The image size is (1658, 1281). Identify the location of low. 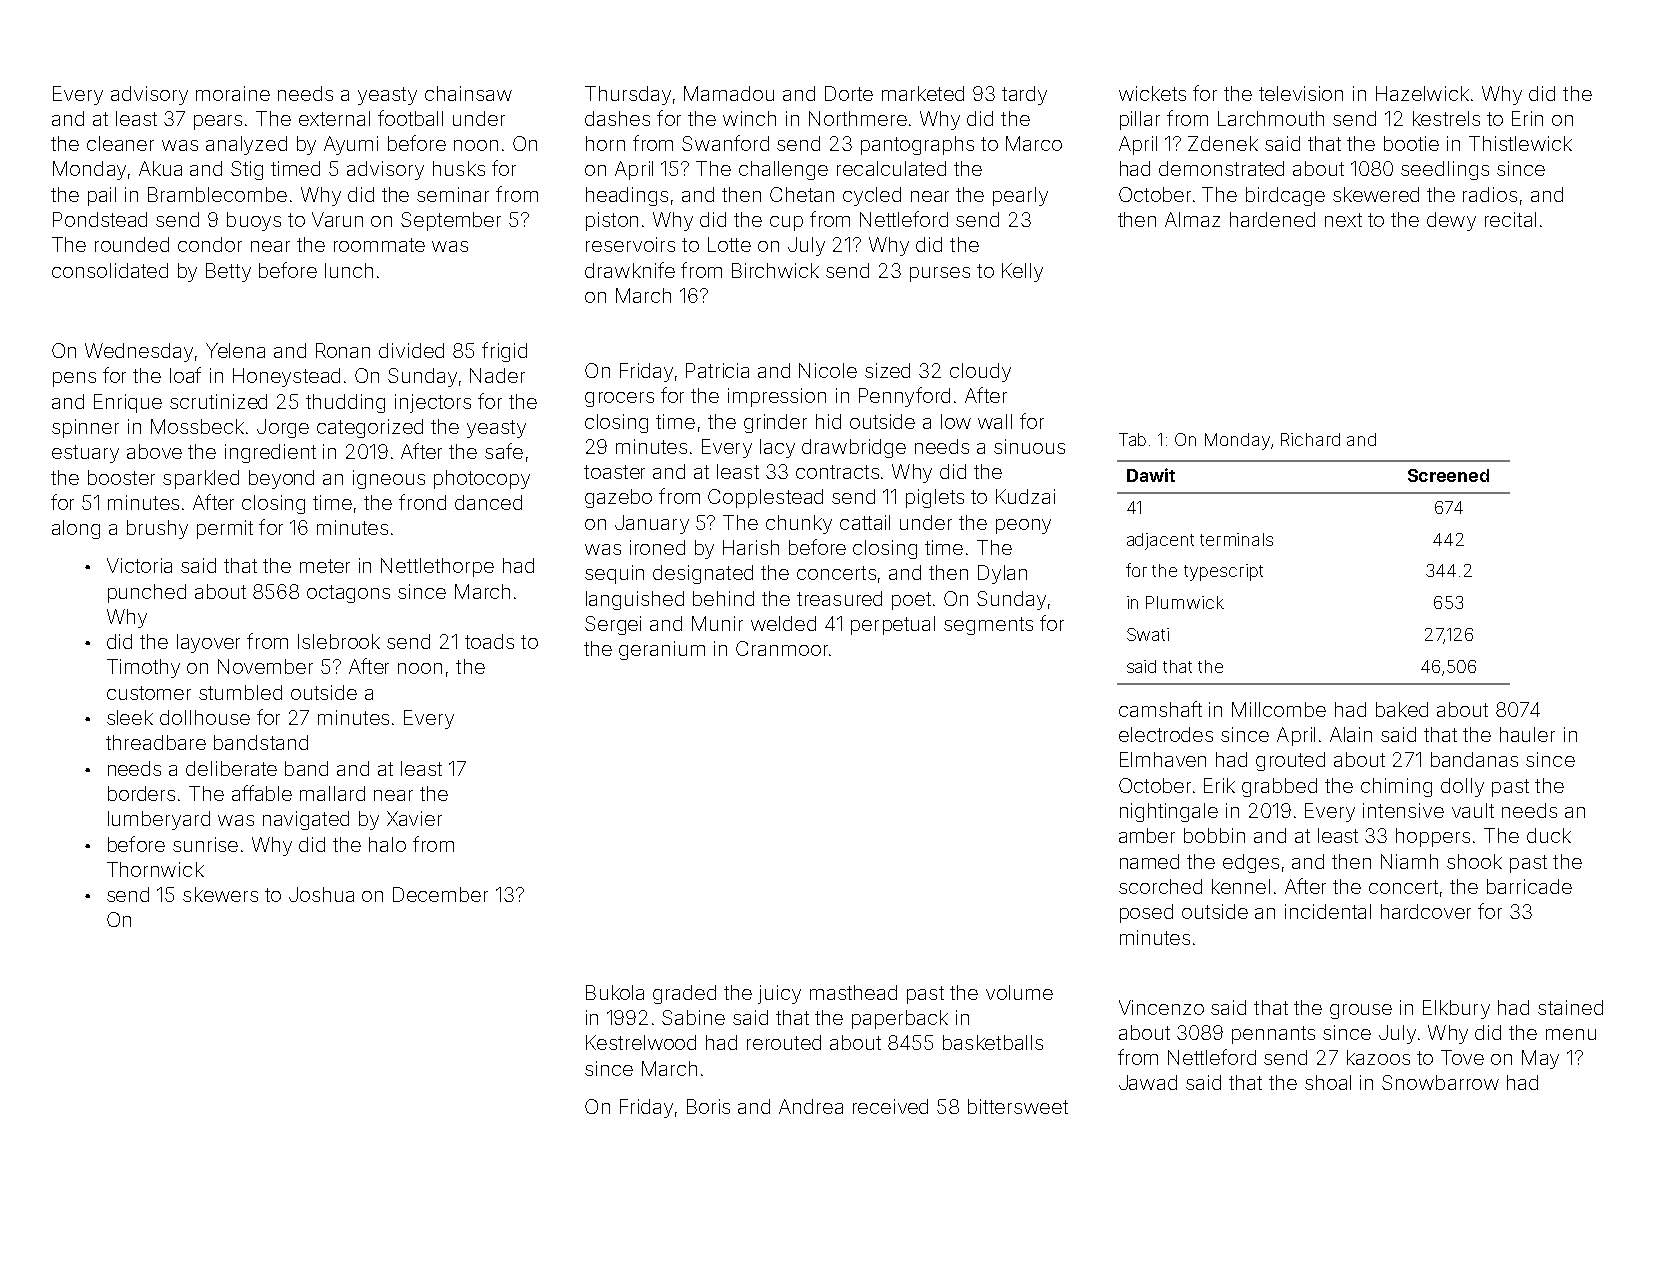
(956, 421).
